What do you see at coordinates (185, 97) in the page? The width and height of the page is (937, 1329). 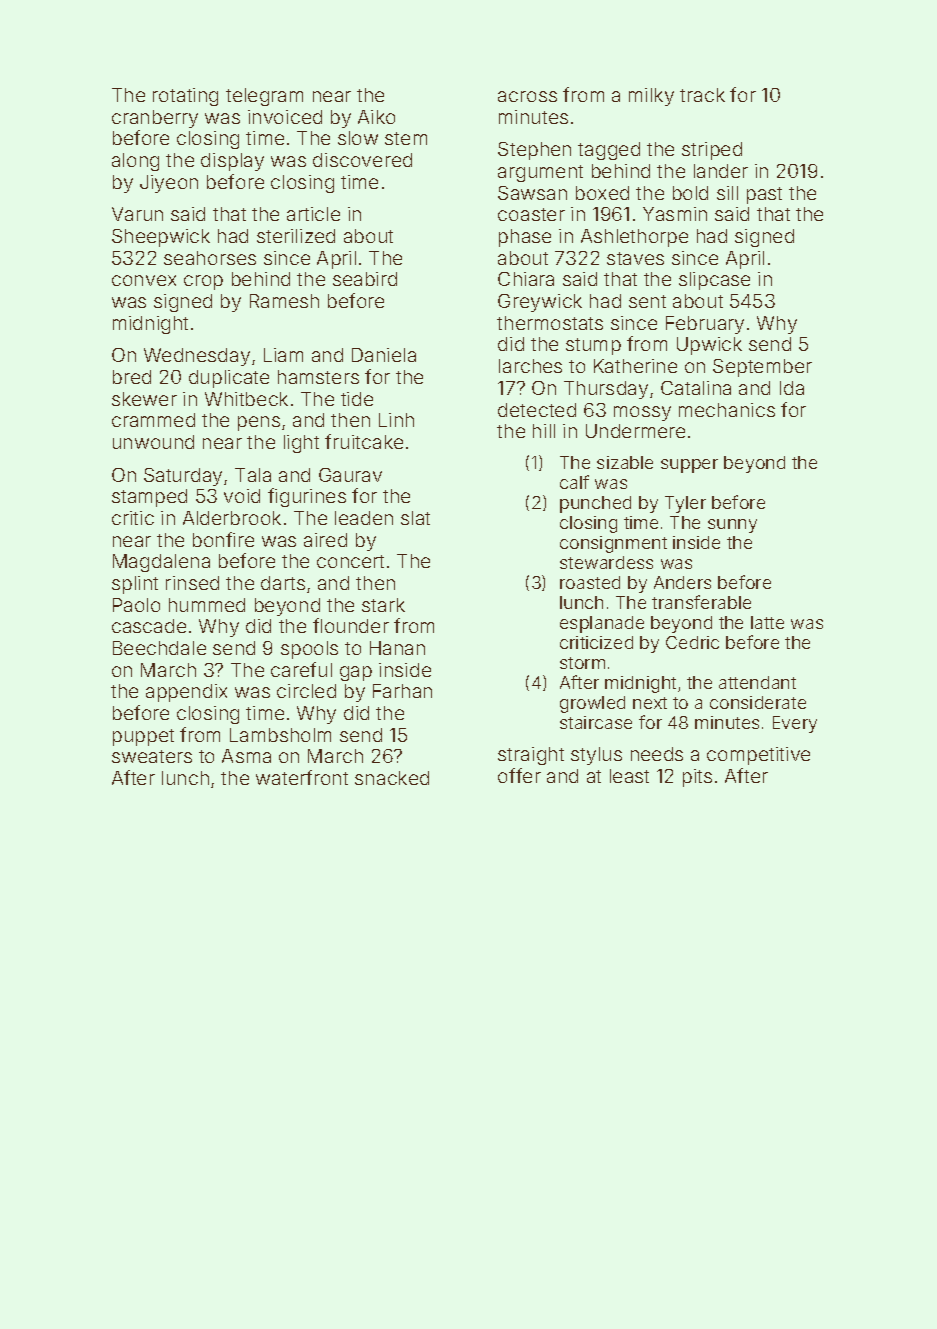 I see `rotating` at bounding box center [185, 97].
